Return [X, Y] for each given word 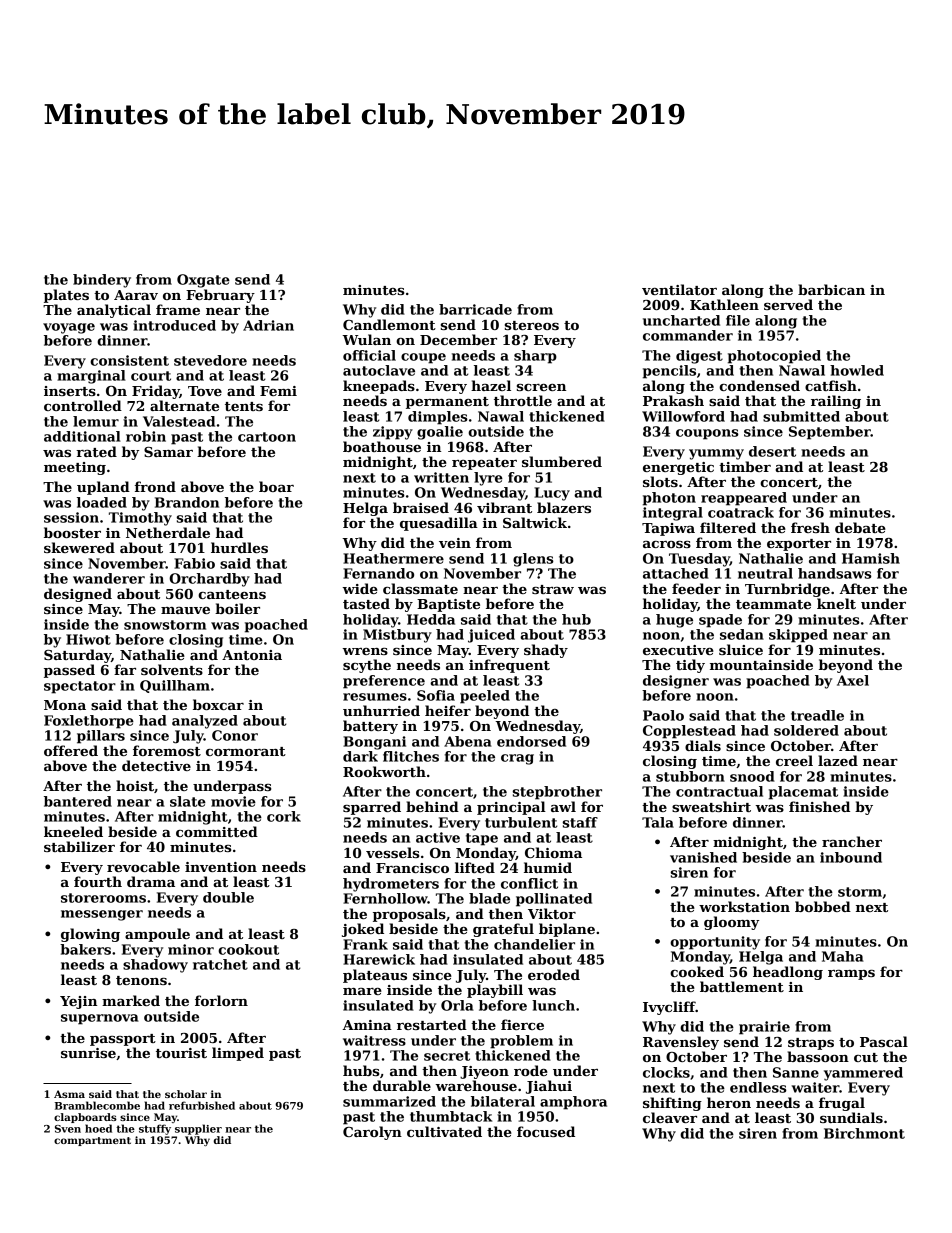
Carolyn [372, 1133]
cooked [697, 971]
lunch [553, 1005]
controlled [83, 405]
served [788, 304]
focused [546, 1131]
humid [548, 867]
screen [541, 387]
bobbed [823, 906]
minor [191, 949]
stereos [532, 325]
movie [233, 801]
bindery [102, 281]
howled [857, 370]
